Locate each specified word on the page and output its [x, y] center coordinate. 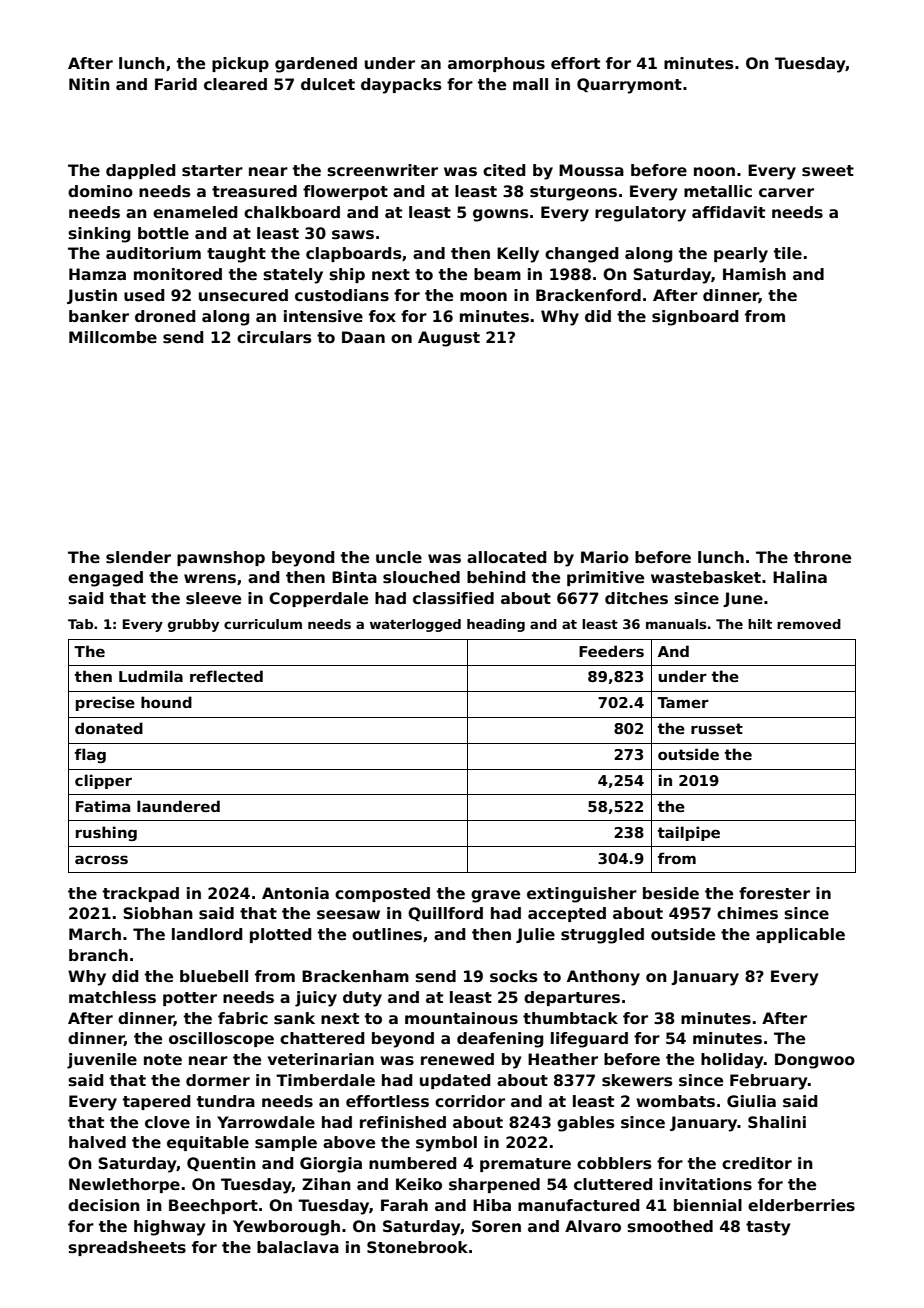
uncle [399, 557]
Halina [800, 577]
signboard [695, 318]
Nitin [89, 84]
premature [525, 1165]
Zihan [326, 1184]
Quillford [445, 914]
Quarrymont [629, 86]
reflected [226, 676]
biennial [708, 1205]
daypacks [401, 86]
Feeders [611, 651]
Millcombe [113, 337]
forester [774, 893]
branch [98, 955]
